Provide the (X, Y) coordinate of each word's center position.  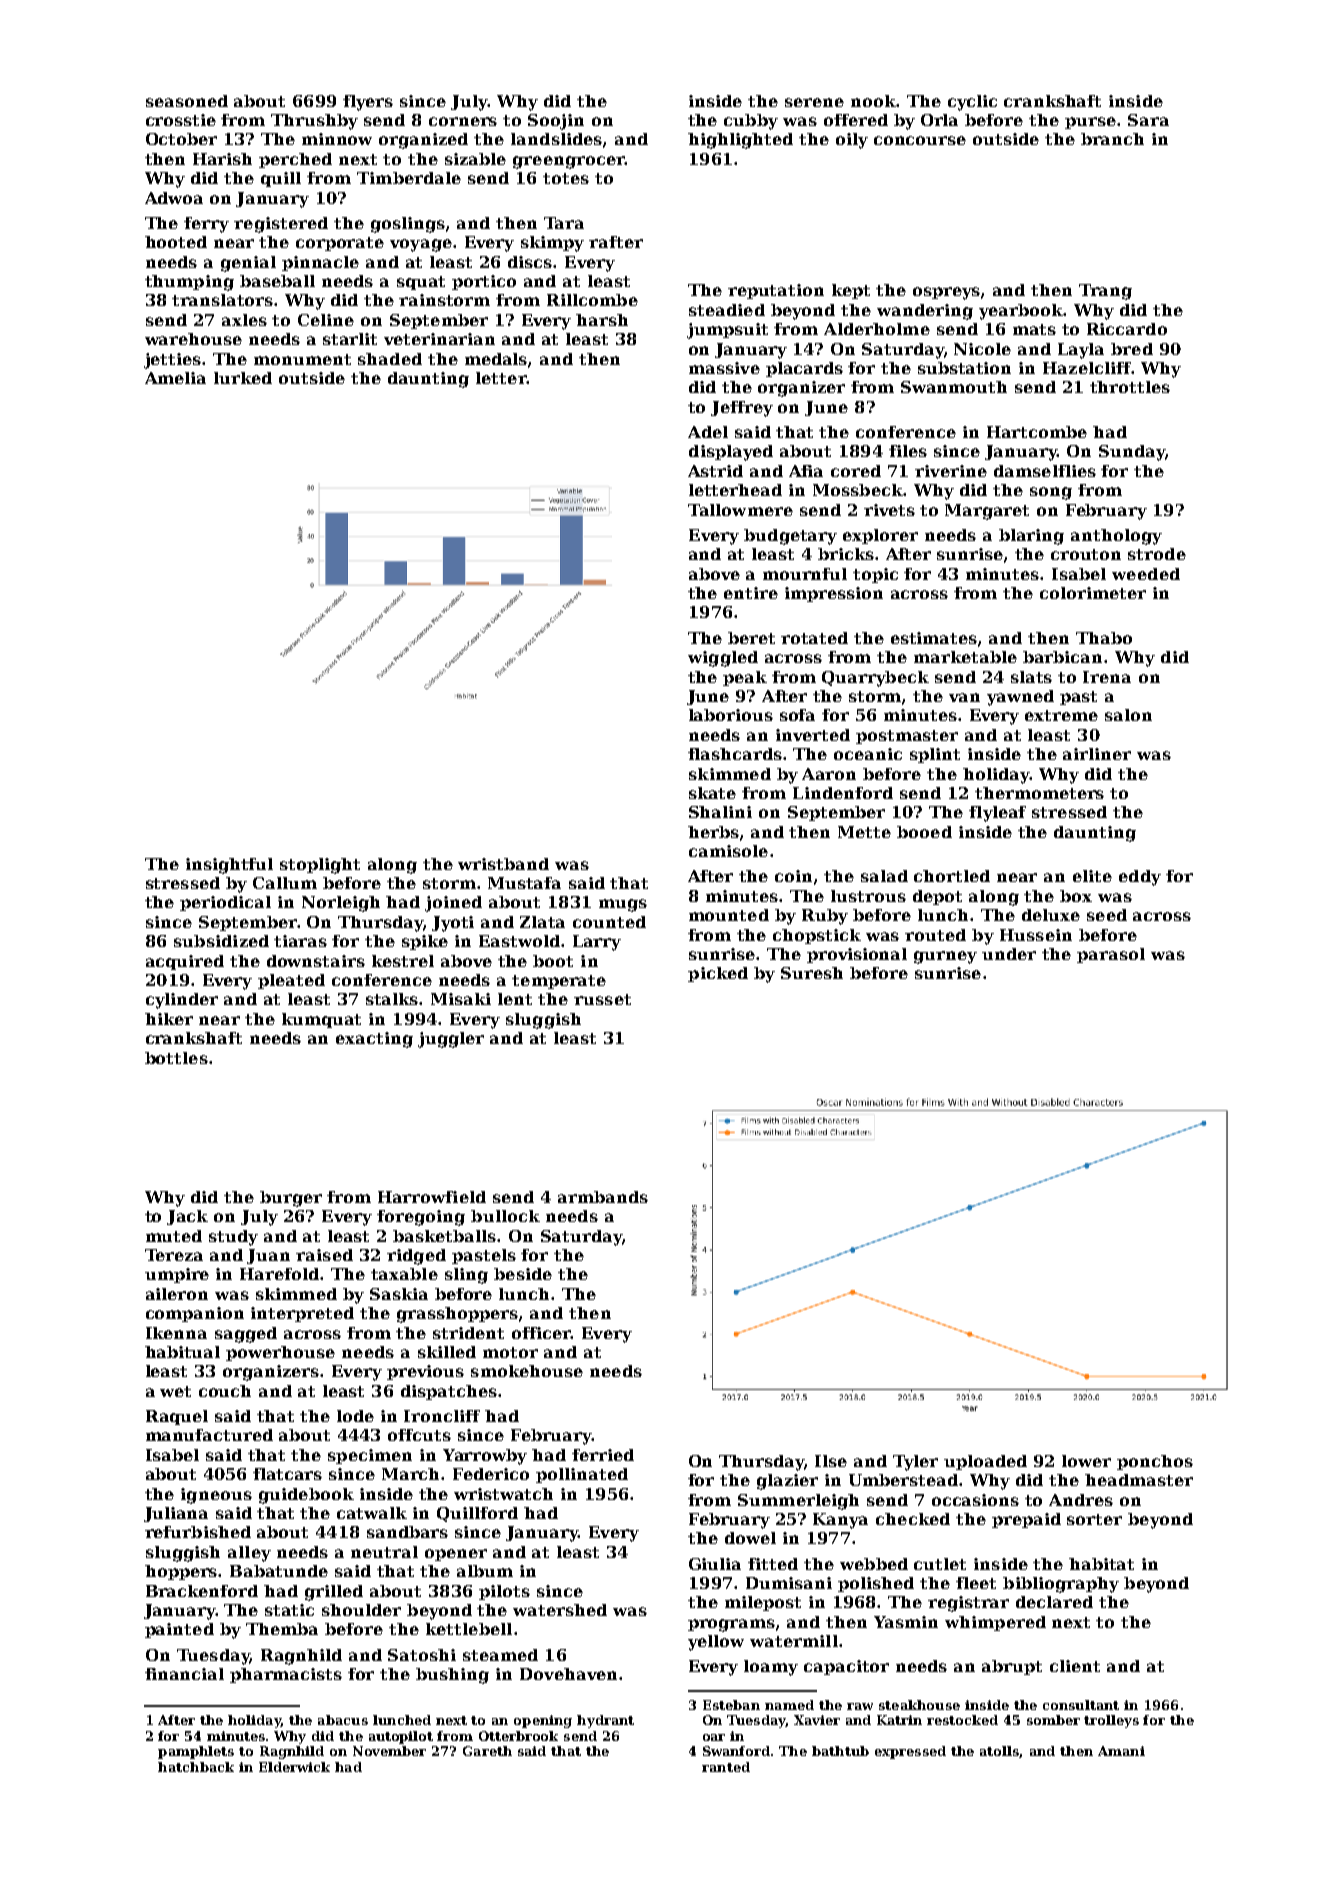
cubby (751, 122)
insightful (229, 866)
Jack (187, 1217)
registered (281, 225)
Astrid (715, 471)
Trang (1105, 292)
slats (1031, 677)
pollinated (582, 1475)
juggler (451, 1040)
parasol (1111, 955)
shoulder (361, 1610)
